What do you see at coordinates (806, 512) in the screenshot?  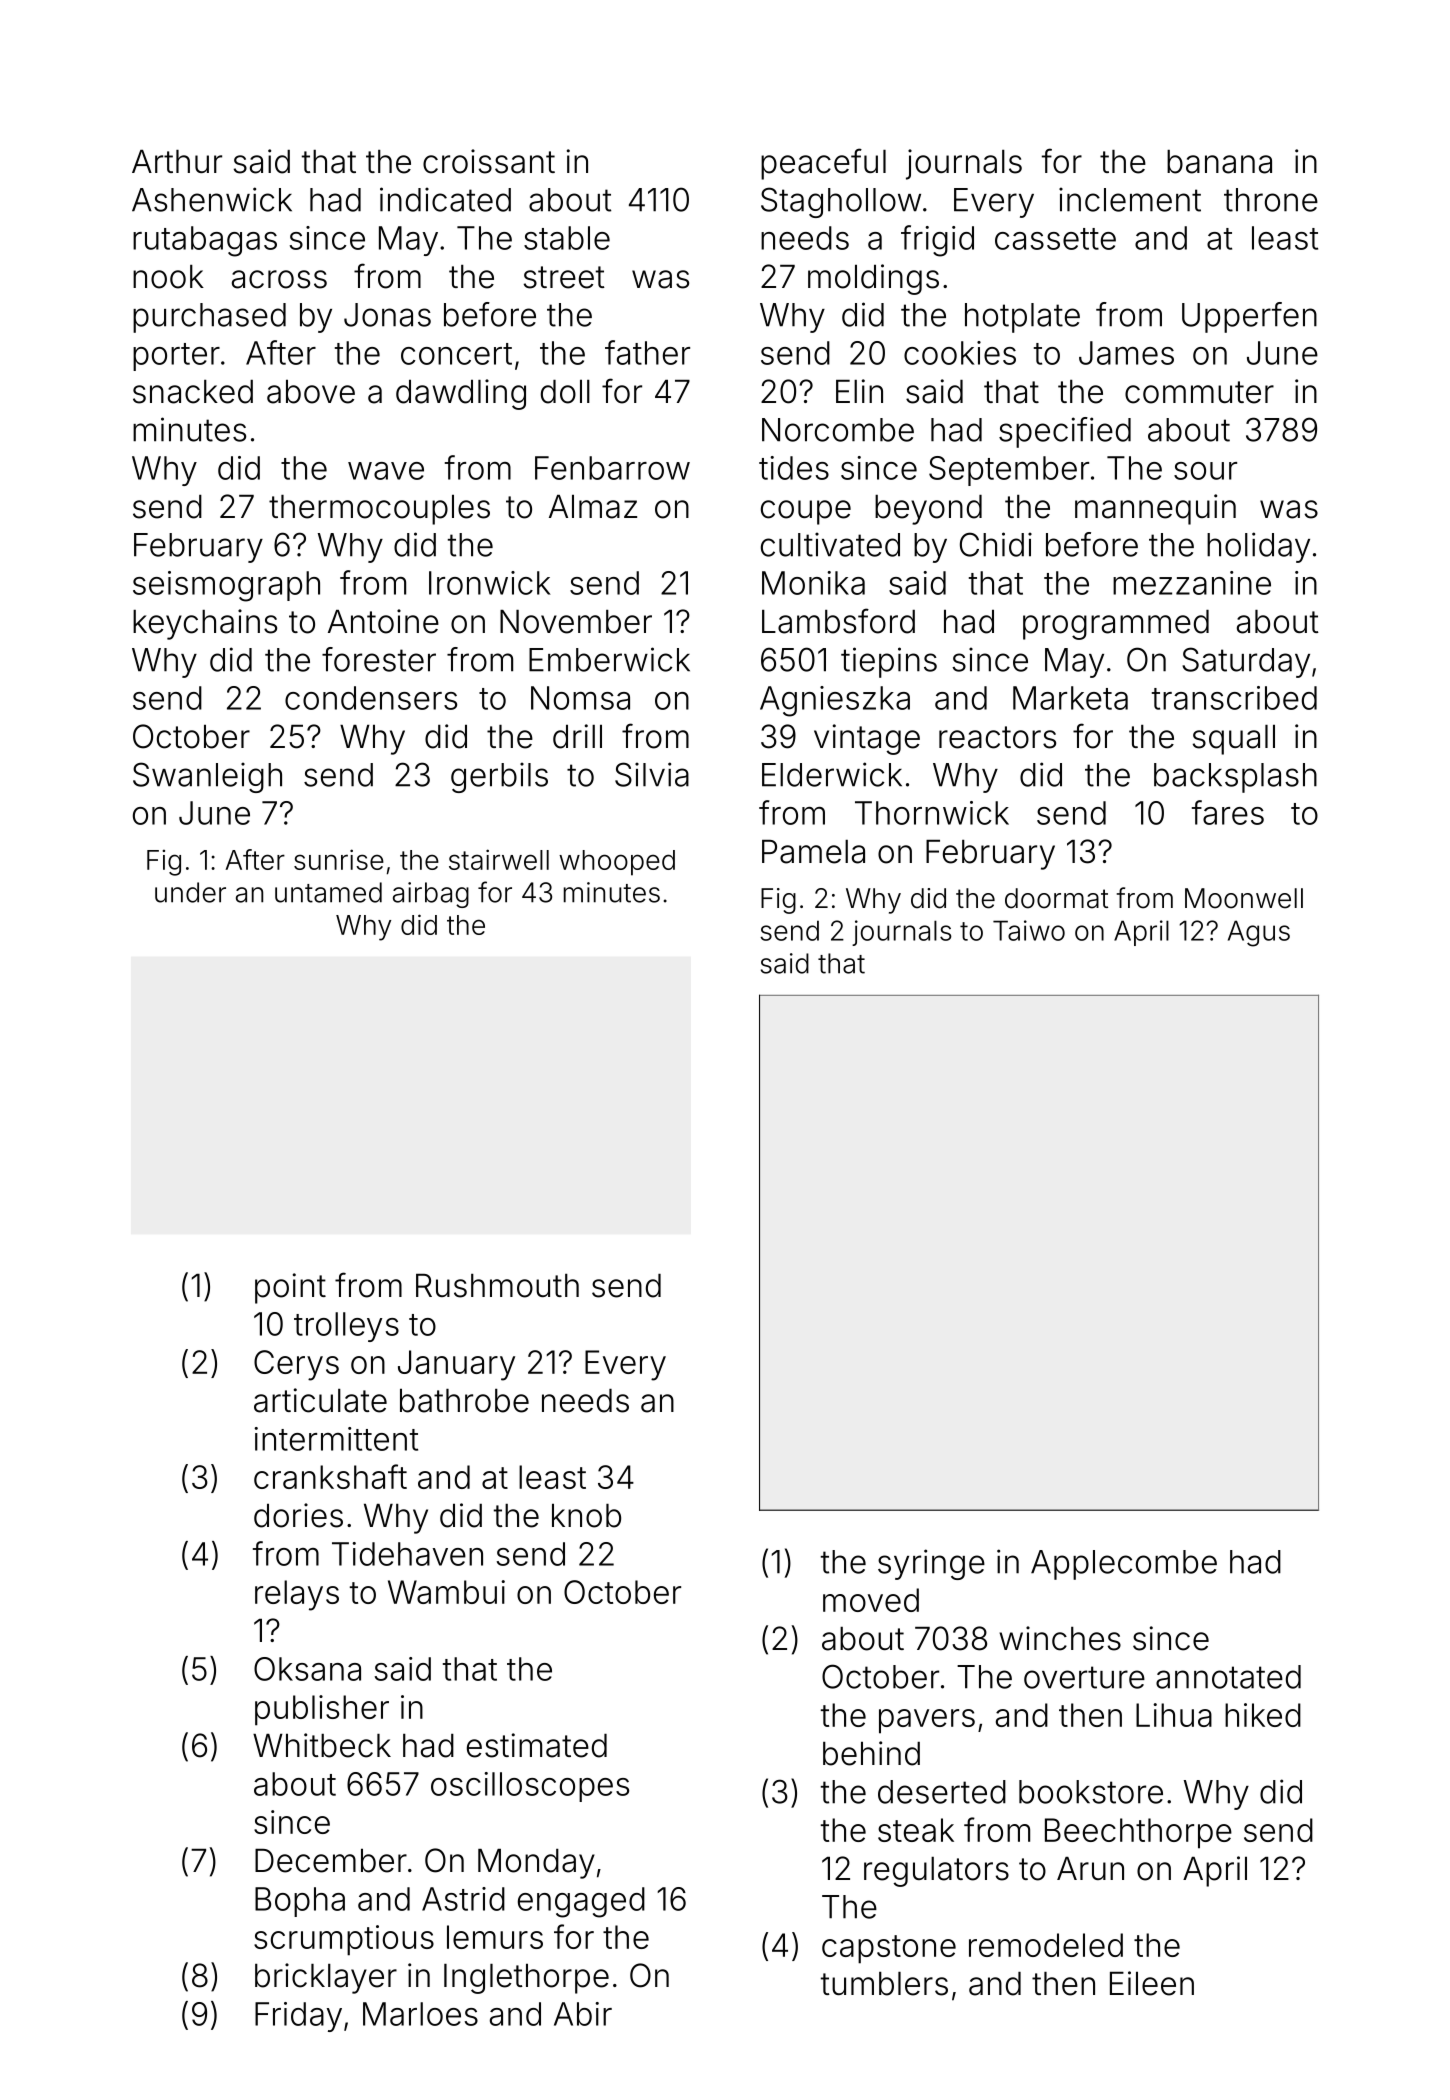 I see `coupe` at bounding box center [806, 512].
